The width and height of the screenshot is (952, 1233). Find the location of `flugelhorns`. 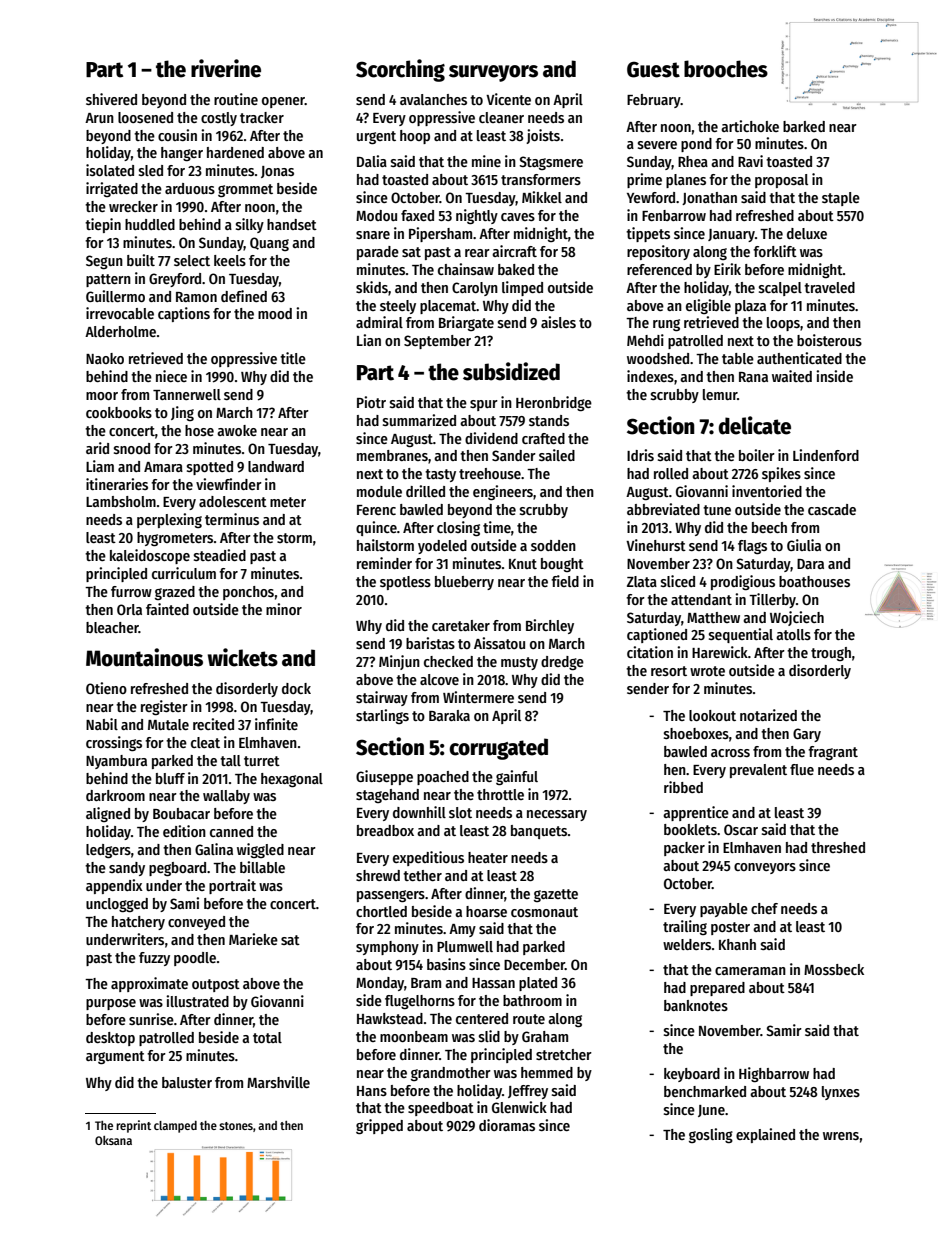

flugelhorns is located at coordinates (420, 1002).
